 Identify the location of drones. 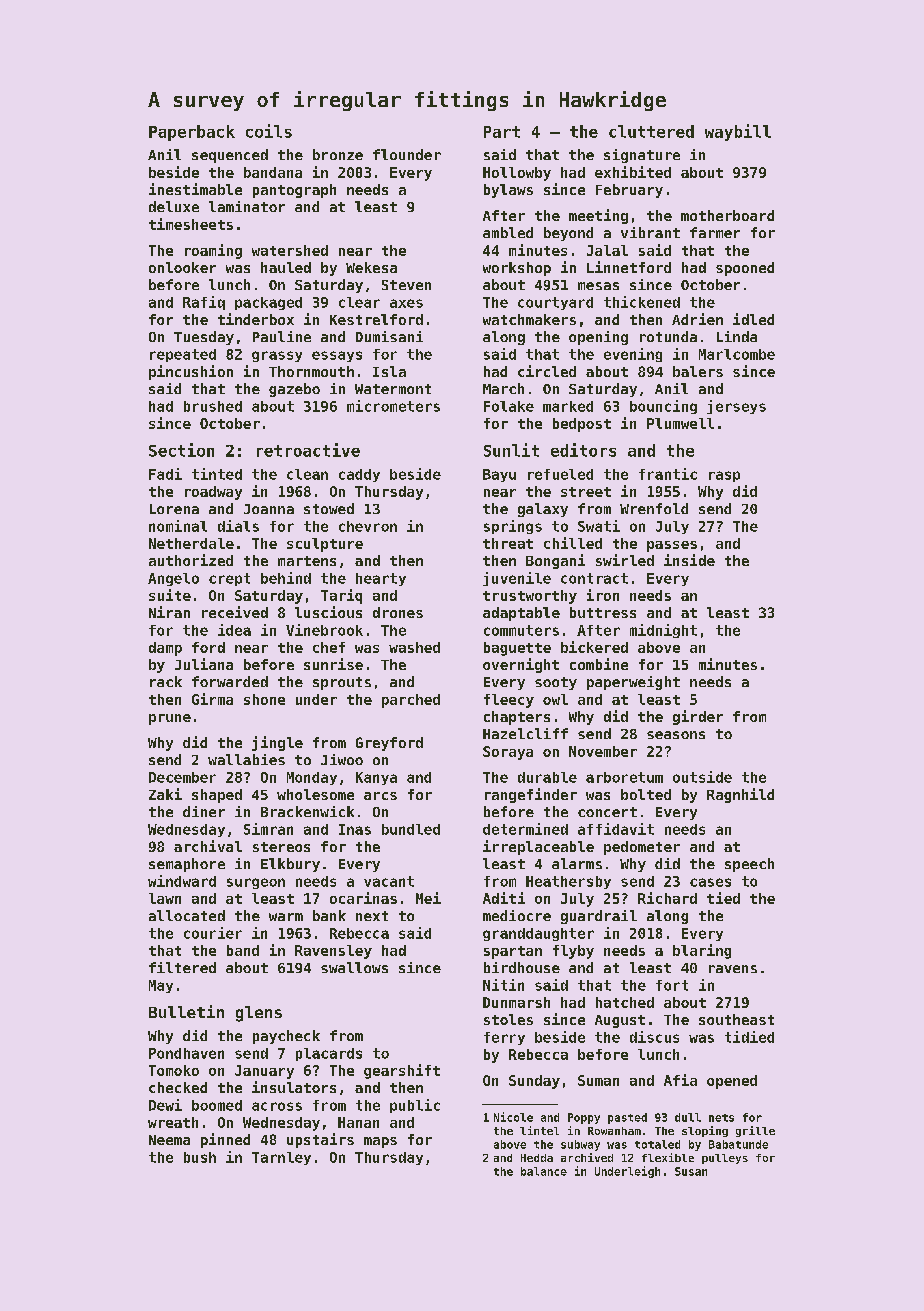
(398, 612).
